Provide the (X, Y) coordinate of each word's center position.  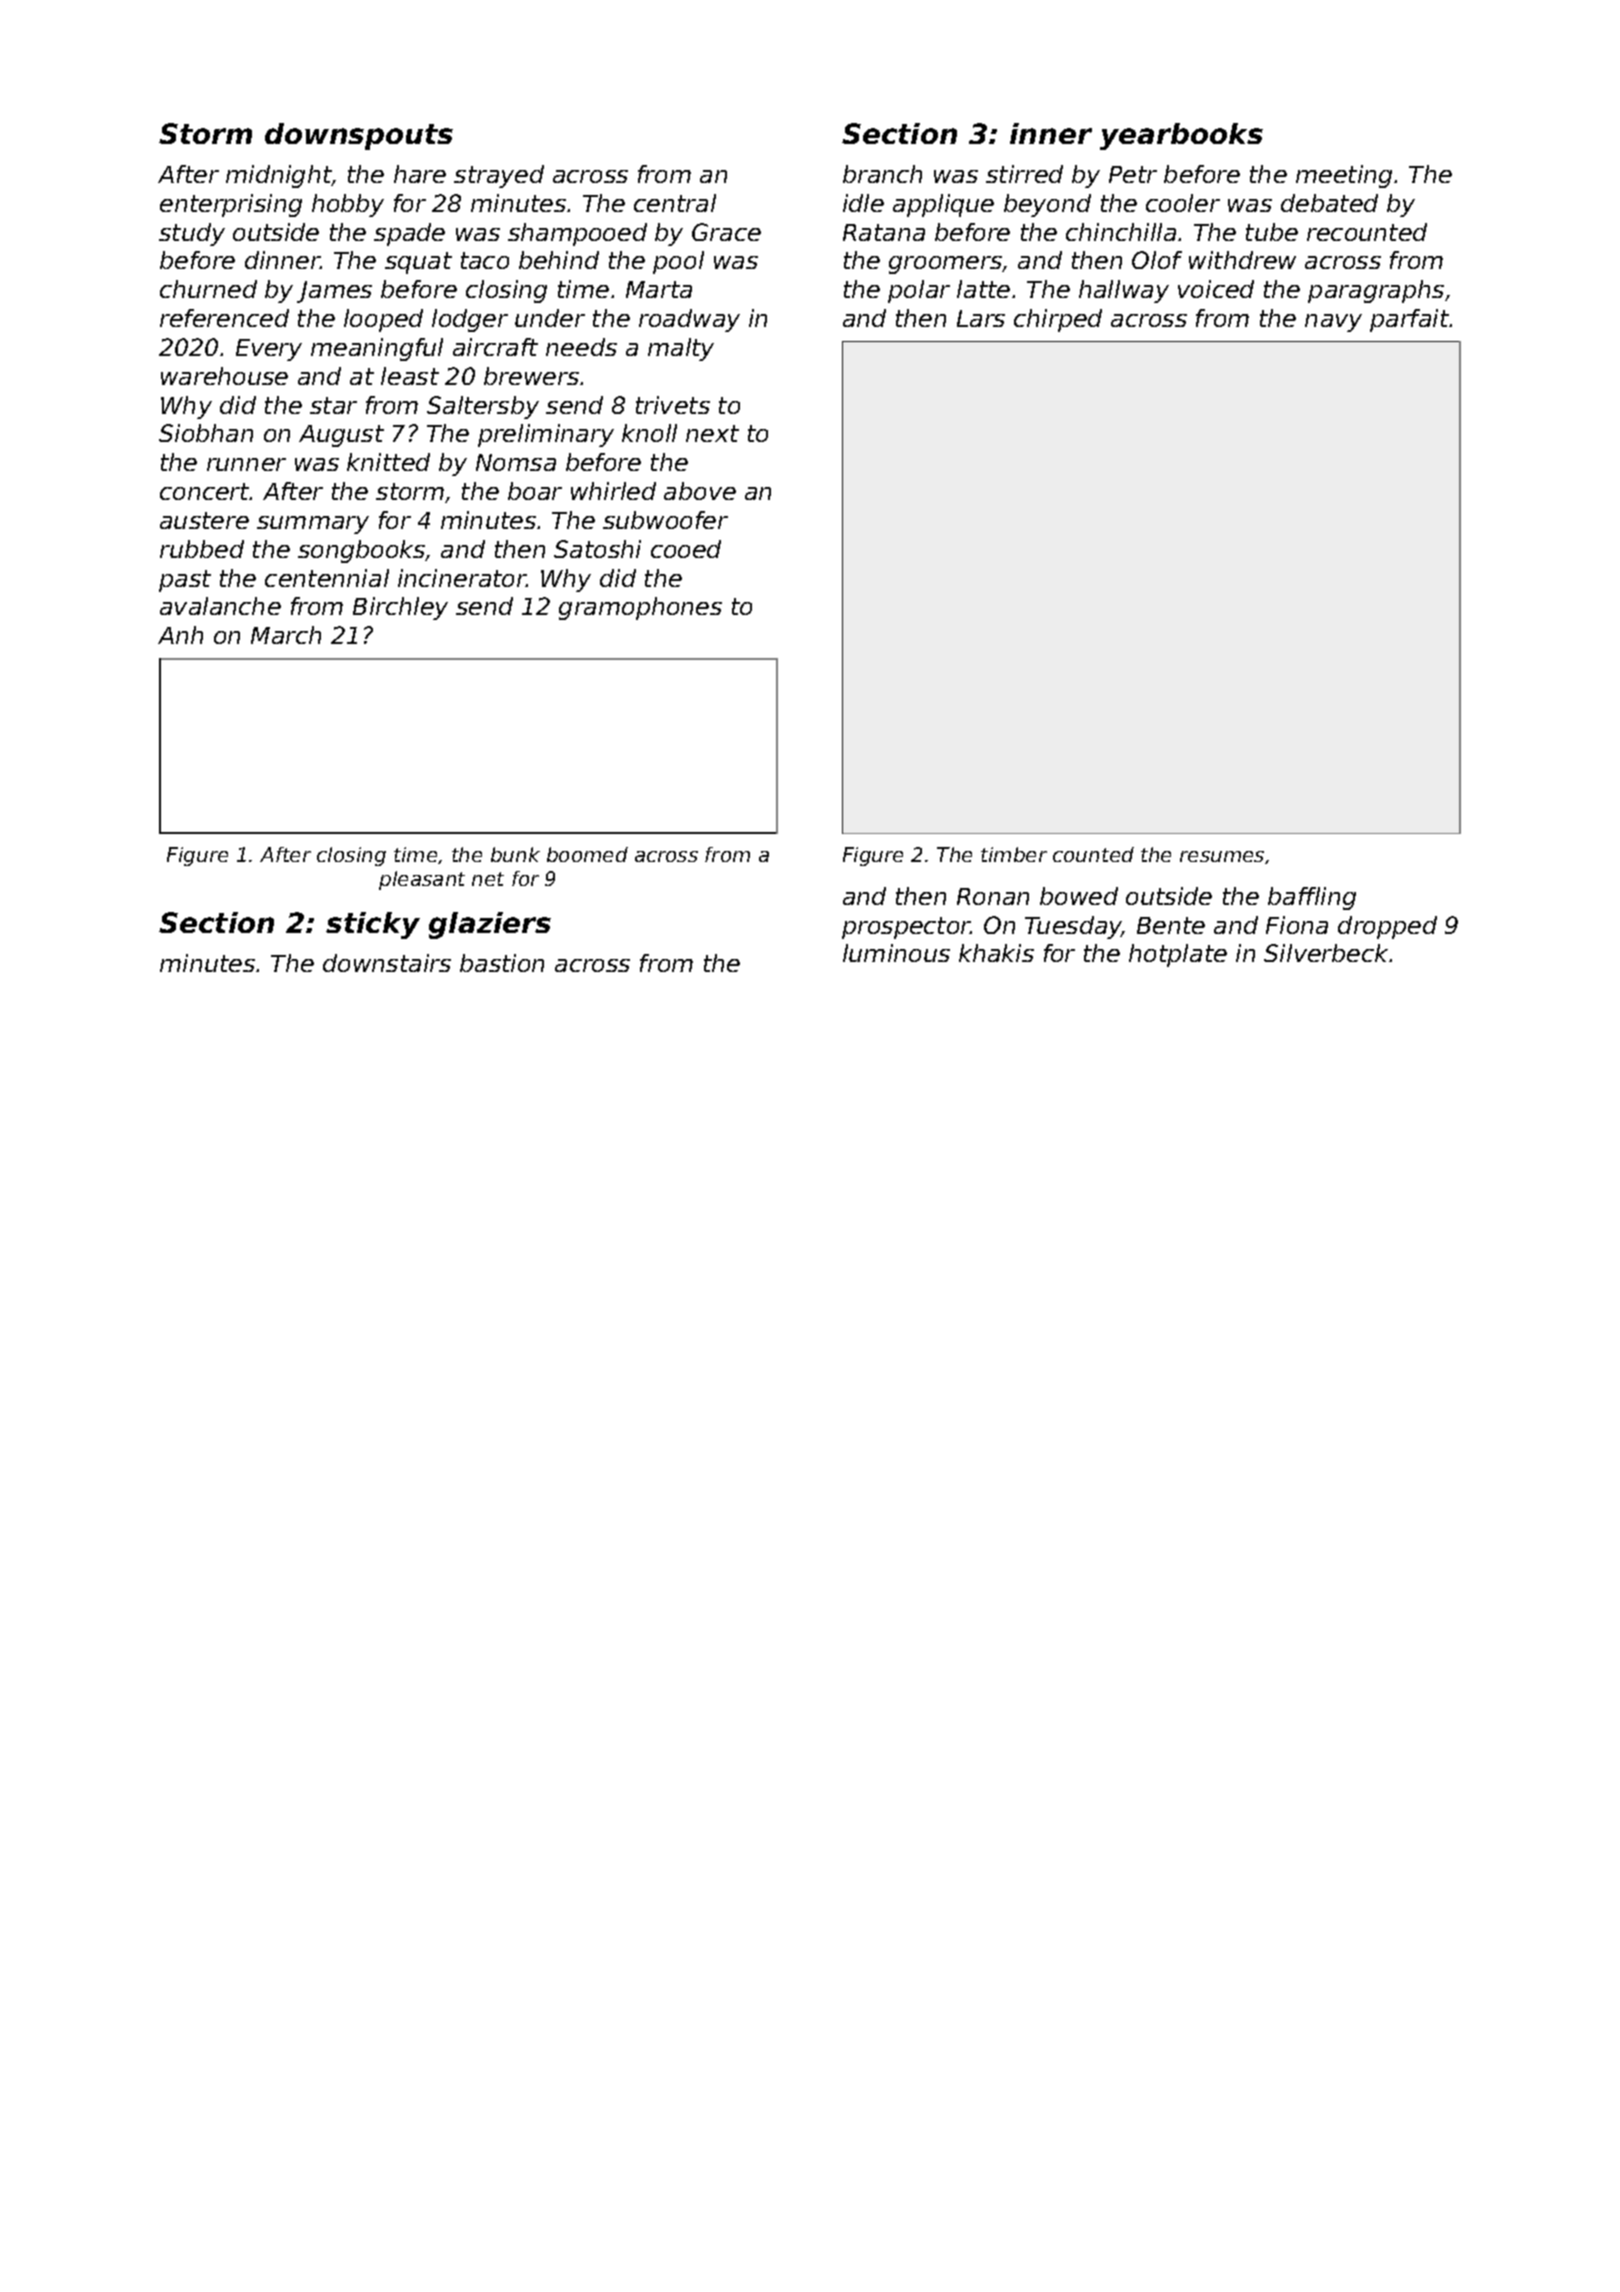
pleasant (422, 880)
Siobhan (206, 433)
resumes (1222, 856)
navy (1333, 323)
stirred (1024, 174)
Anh (180, 635)
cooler (1183, 203)
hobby (348, 205)
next (712, 433)
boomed (587, 854)
